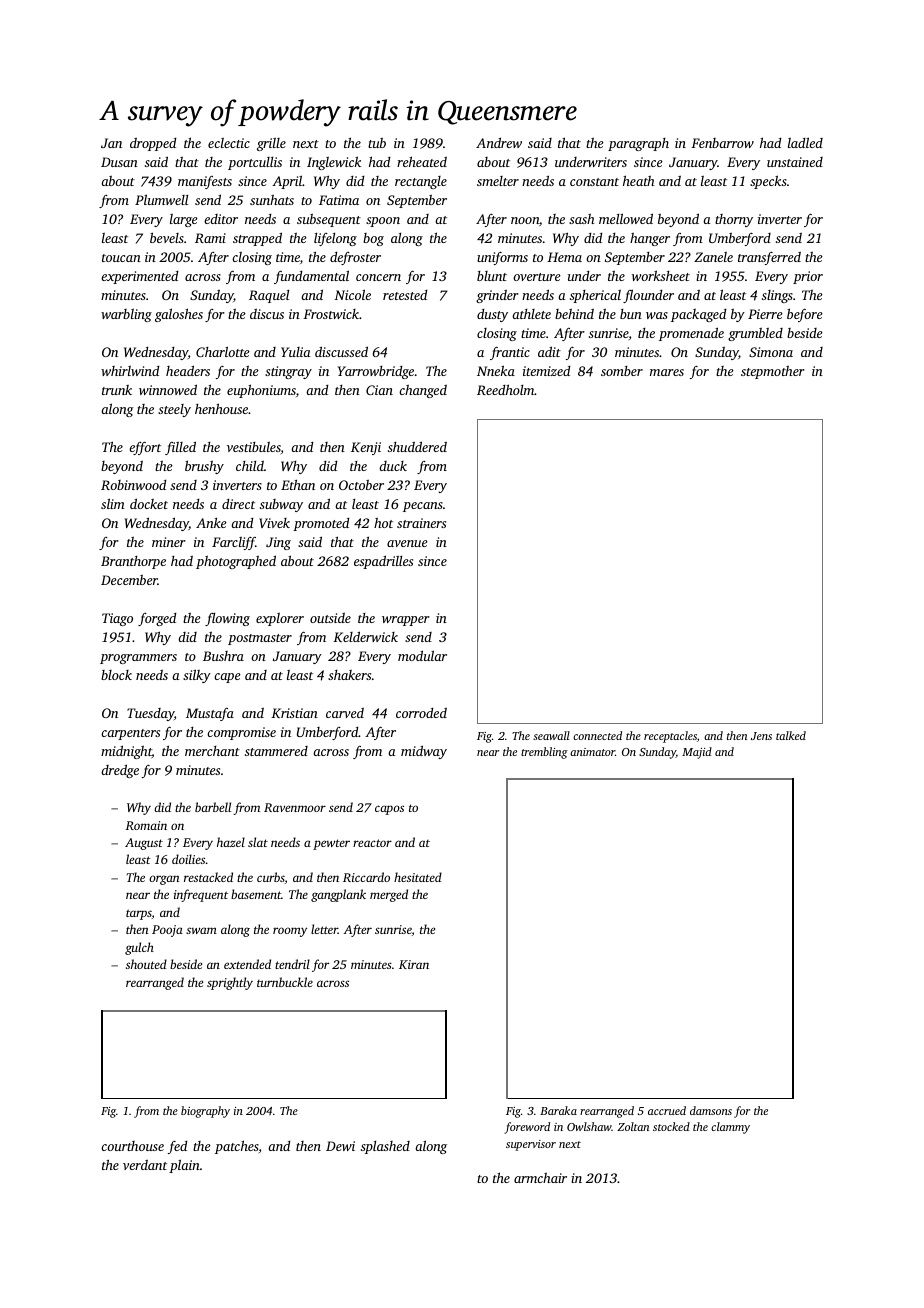 The image size is (924, 1308). I want to click on shuddered, so click(417, 446).
